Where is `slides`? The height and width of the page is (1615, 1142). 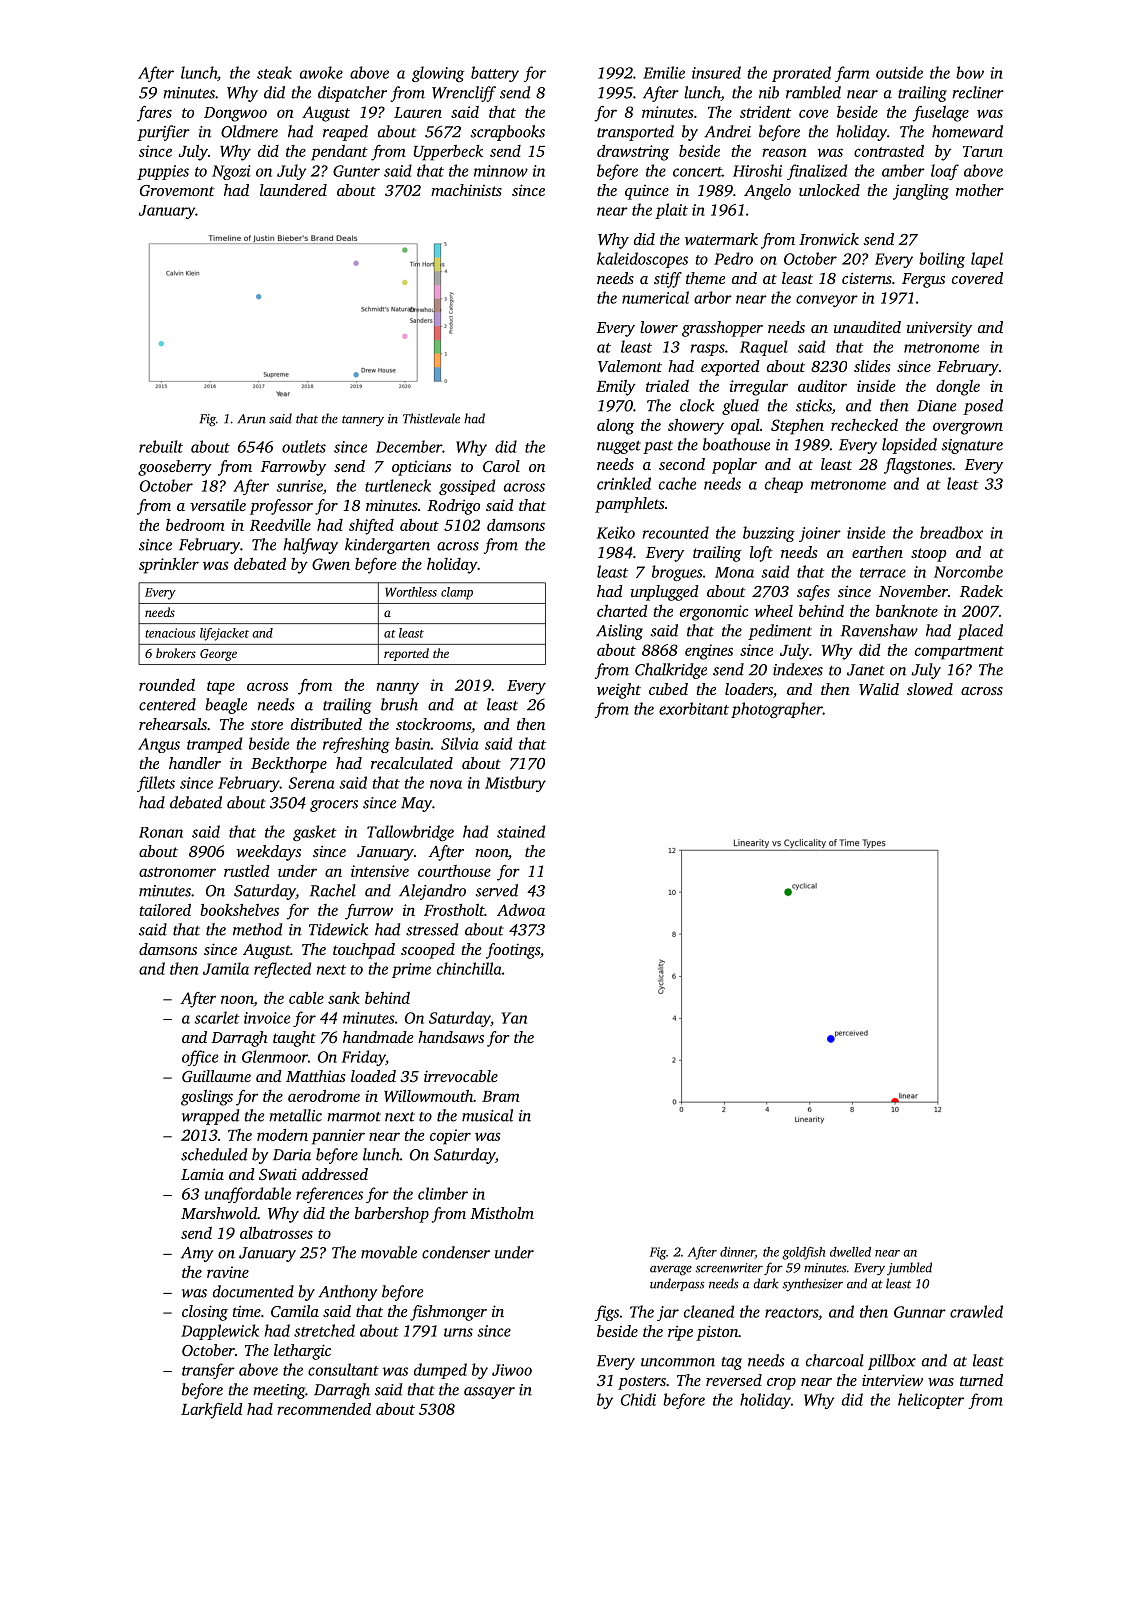 slides is located at coordinates (872, 366).
